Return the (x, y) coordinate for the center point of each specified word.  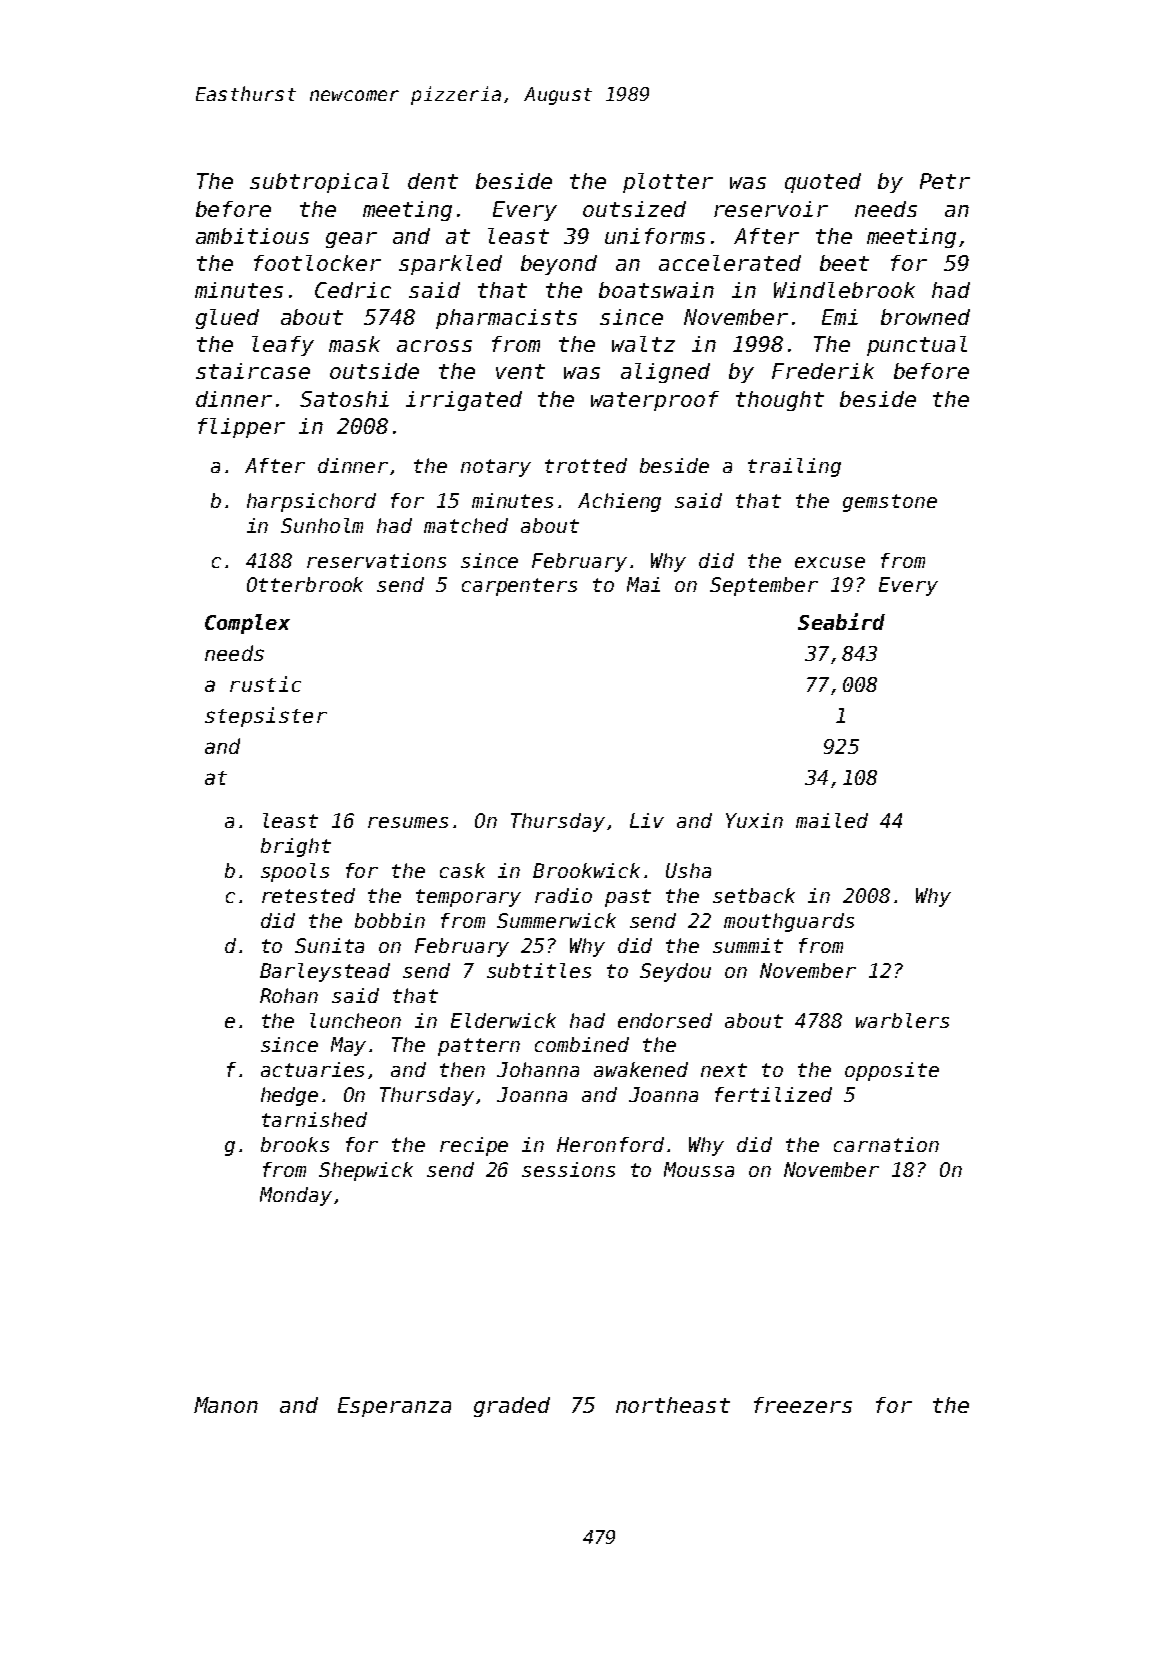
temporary (468, 898)
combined (582, 1044)
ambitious (252, 236)
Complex (247, 624)
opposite (892, 1071)
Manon (226, 1405)
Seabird (841, 621)
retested (308, 895)
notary (496, 468)
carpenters (519, 587)
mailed (832, 820)
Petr (945, 181)
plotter (668, 183)
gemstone (890, 503)
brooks (295, 1144)
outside (374, 371)
